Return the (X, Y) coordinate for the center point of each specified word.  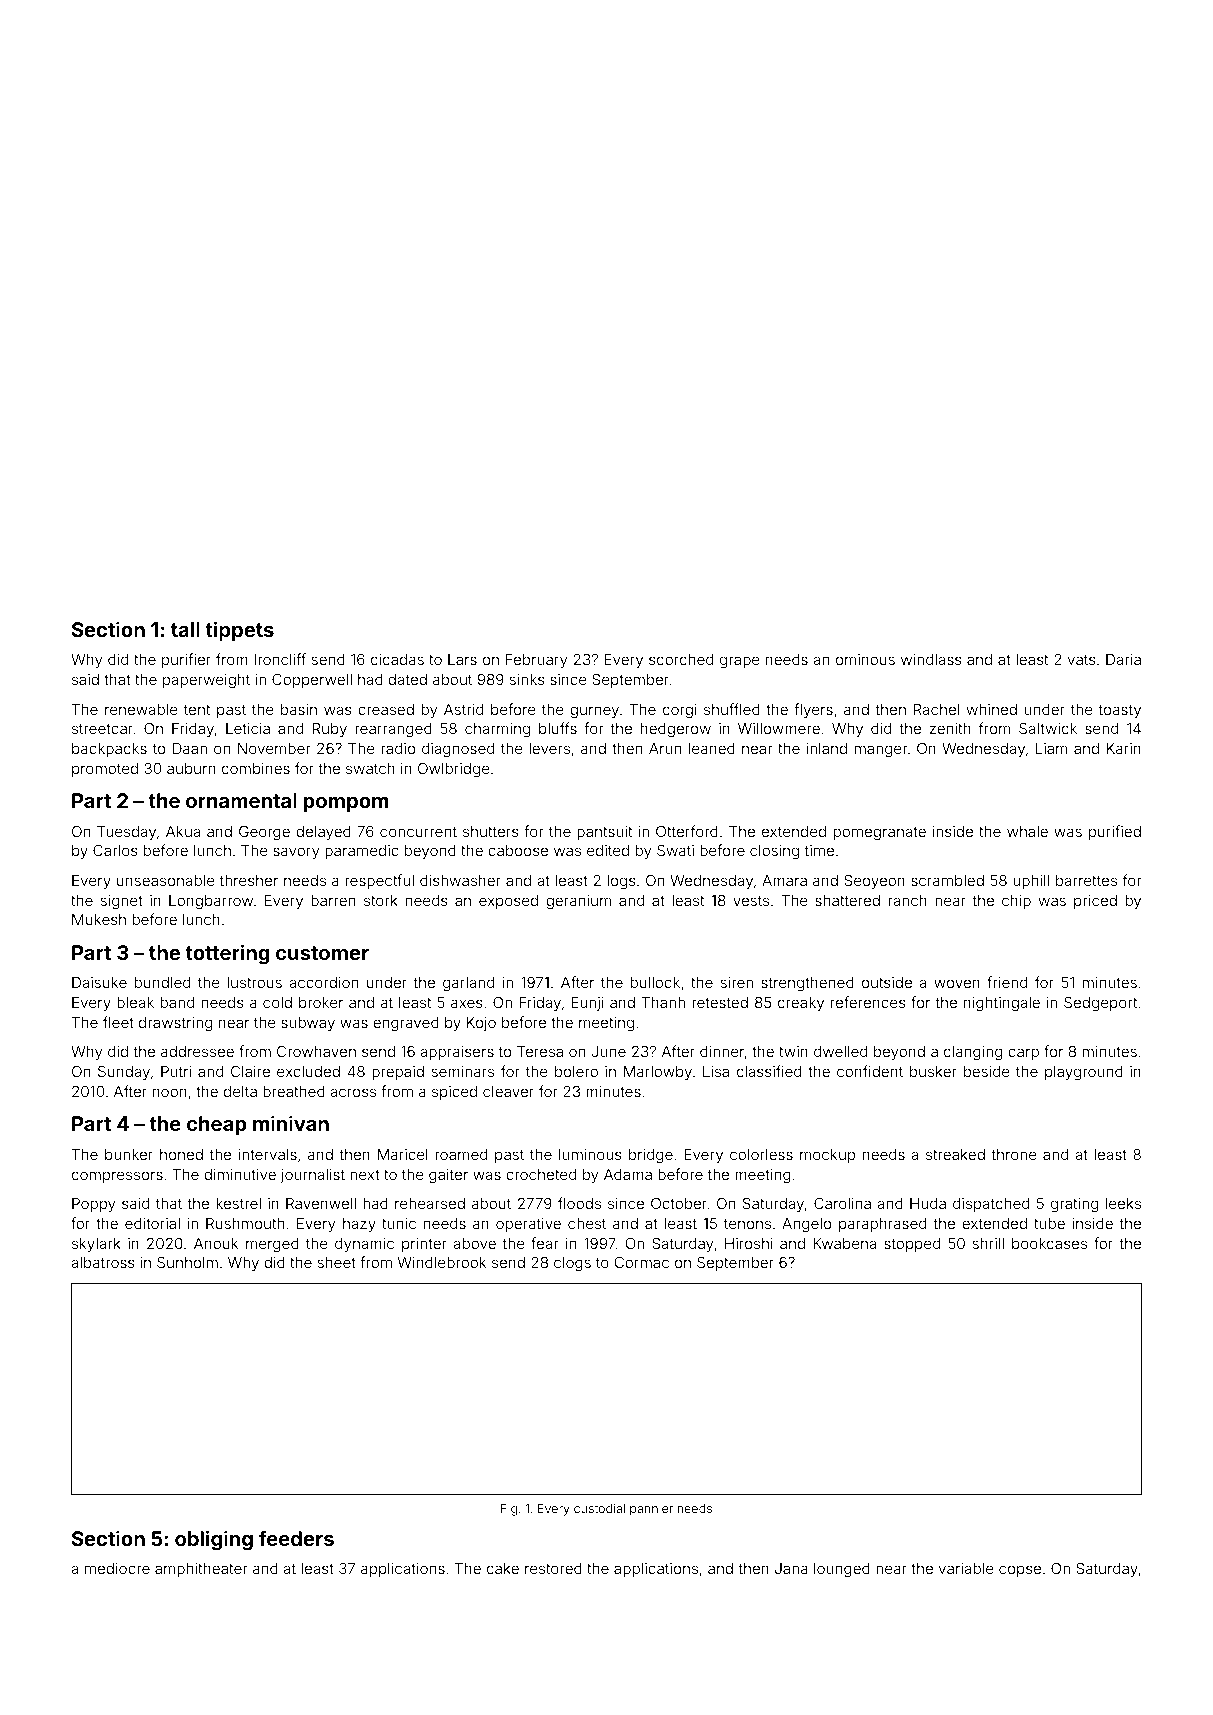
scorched (681, 659)
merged (272, 1245)
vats (1082, 659)
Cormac (641, 1262)
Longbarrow (211, 902)
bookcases (1049, 1243)
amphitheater (201, 1570)
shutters (491, 831)
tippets (239, 631)
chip (1016, 902)
